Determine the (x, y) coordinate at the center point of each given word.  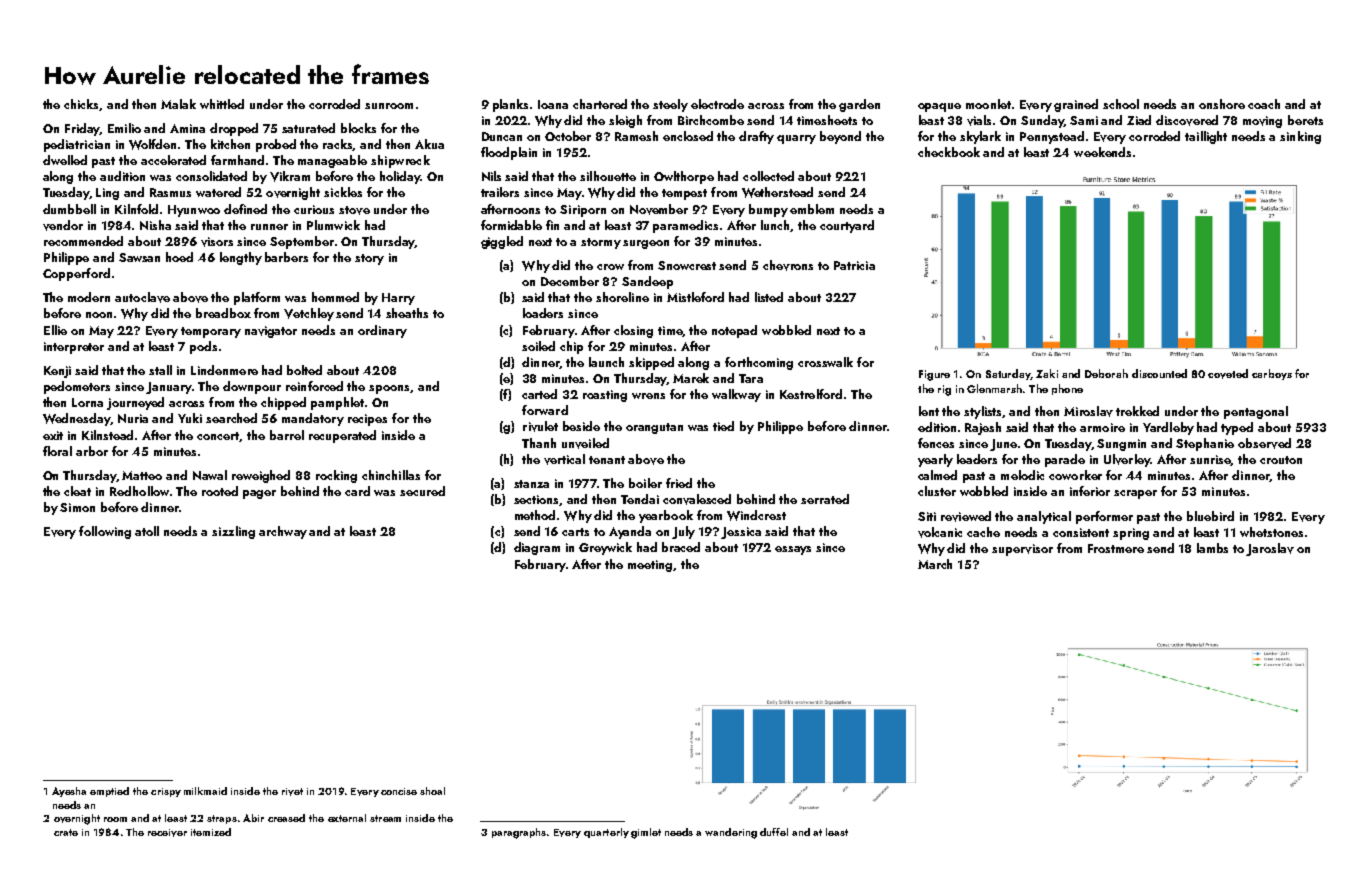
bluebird (1210, 516)
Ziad (1139, 120)
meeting (650, 566)
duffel (774, 832)
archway (283, 532)
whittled (222, 104)
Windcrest (756, 515)
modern (89, 297)
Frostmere (1116, 548)
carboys (1272, 374)
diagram (537, 548)
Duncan (502, 136)
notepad (734, 331)
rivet (292, 792)
